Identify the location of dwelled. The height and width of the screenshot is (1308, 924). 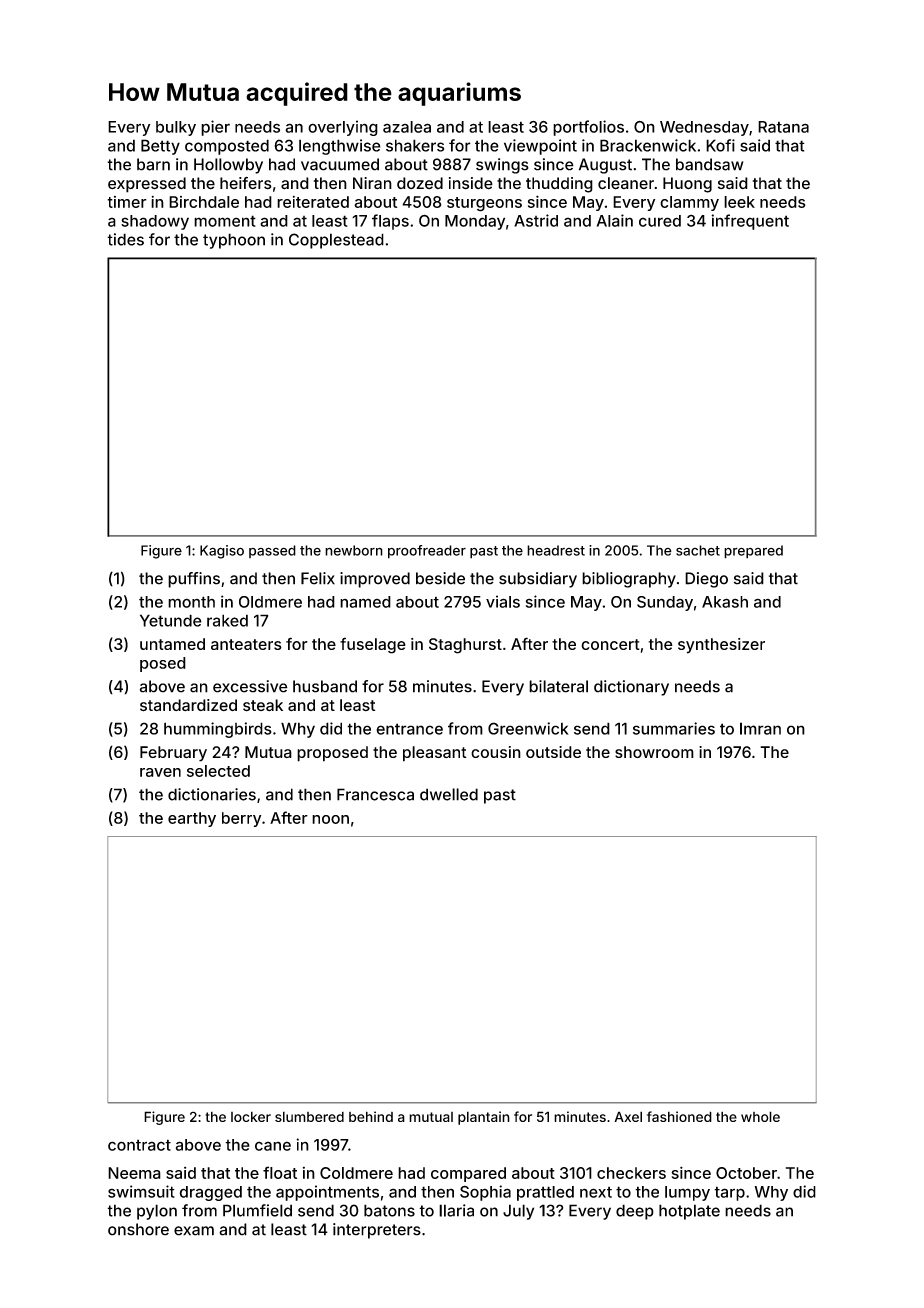
(449, 794).
